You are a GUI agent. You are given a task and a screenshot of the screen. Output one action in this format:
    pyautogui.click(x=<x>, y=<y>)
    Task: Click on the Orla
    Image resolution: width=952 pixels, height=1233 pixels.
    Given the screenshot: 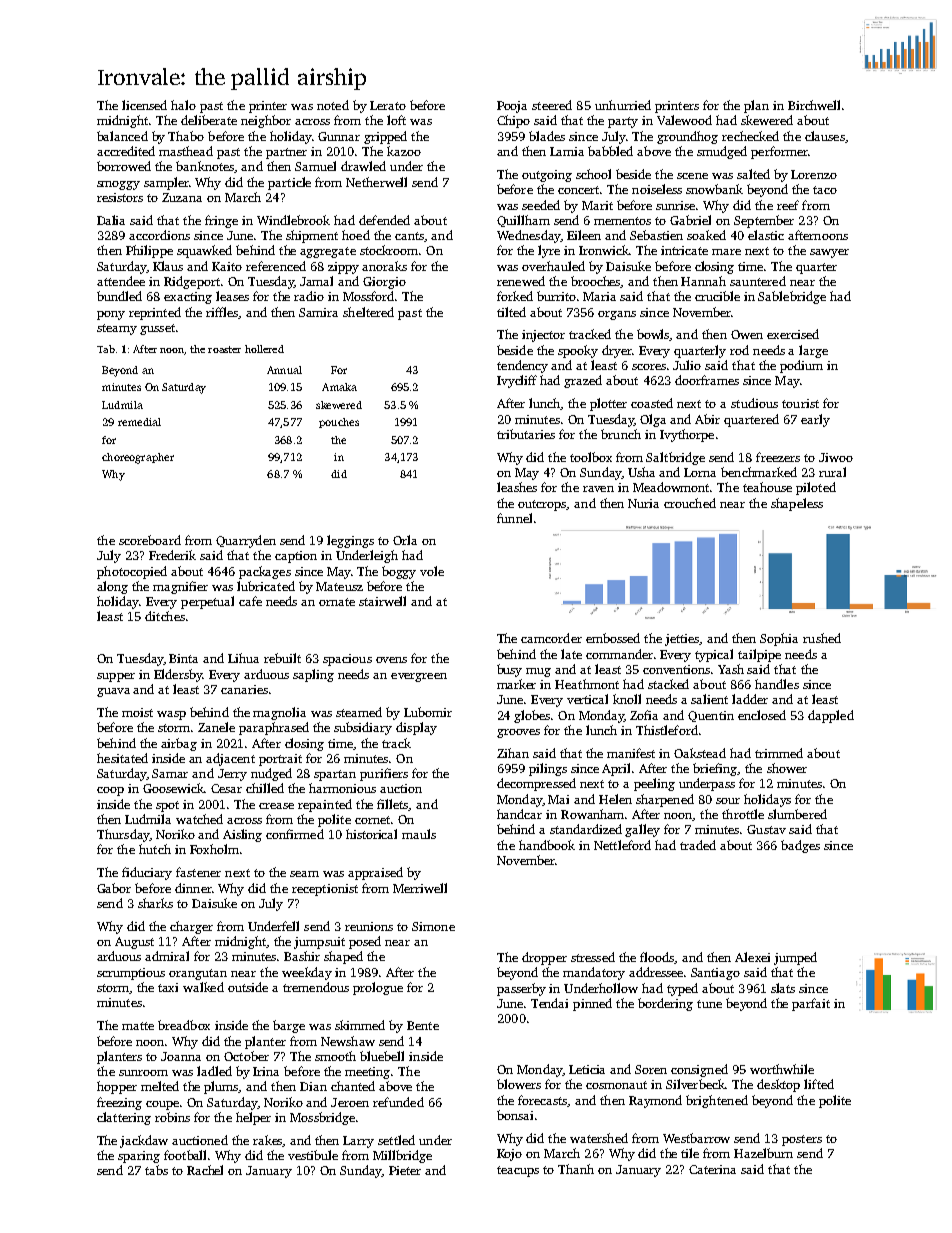 What is the action you would take?
    pyautogui.click(x=405, y=540)
